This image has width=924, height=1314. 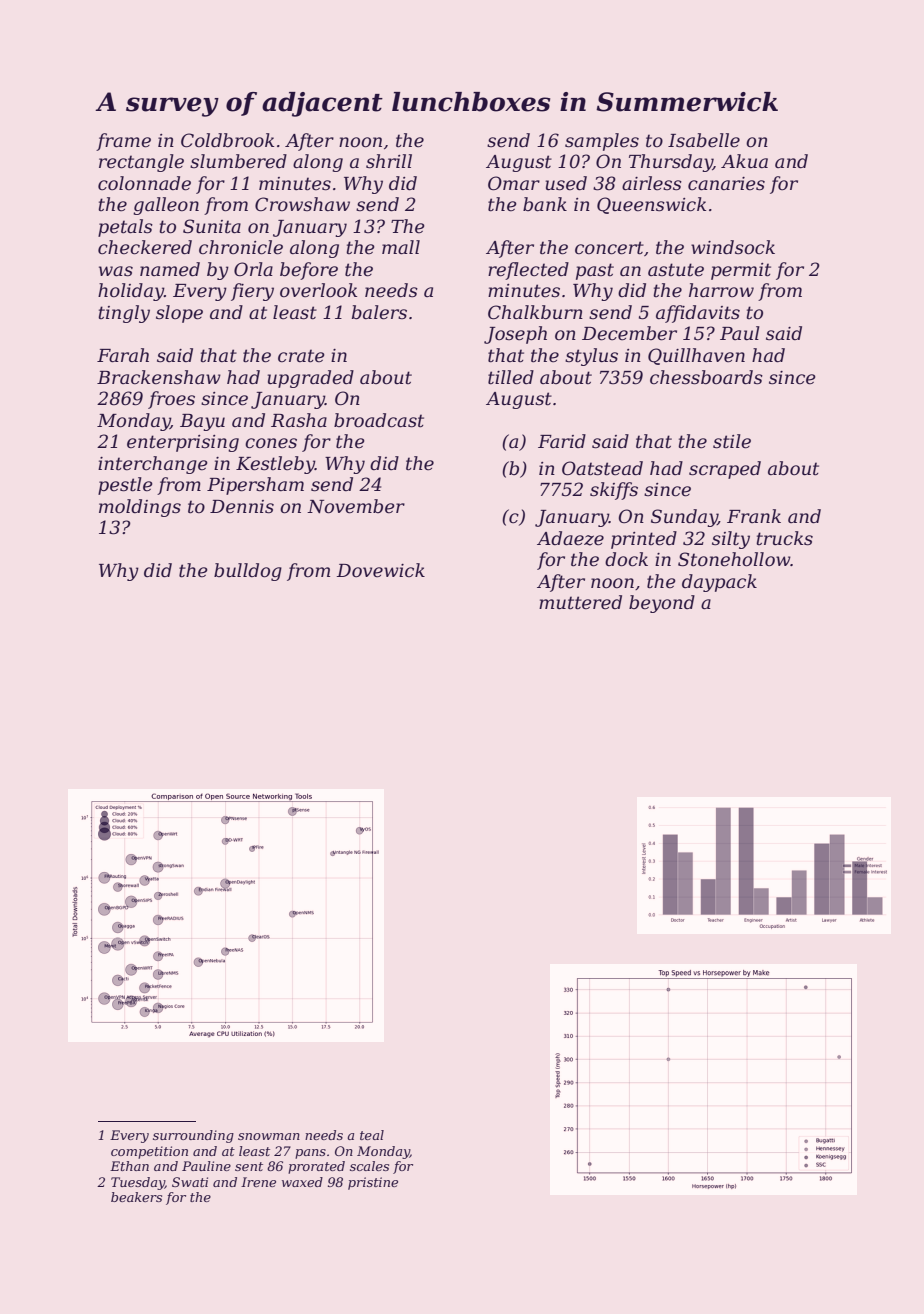 What do you see at coordinates (373, 1183) in the image?
I see `pristine` at bounding box center [373, 1183].
